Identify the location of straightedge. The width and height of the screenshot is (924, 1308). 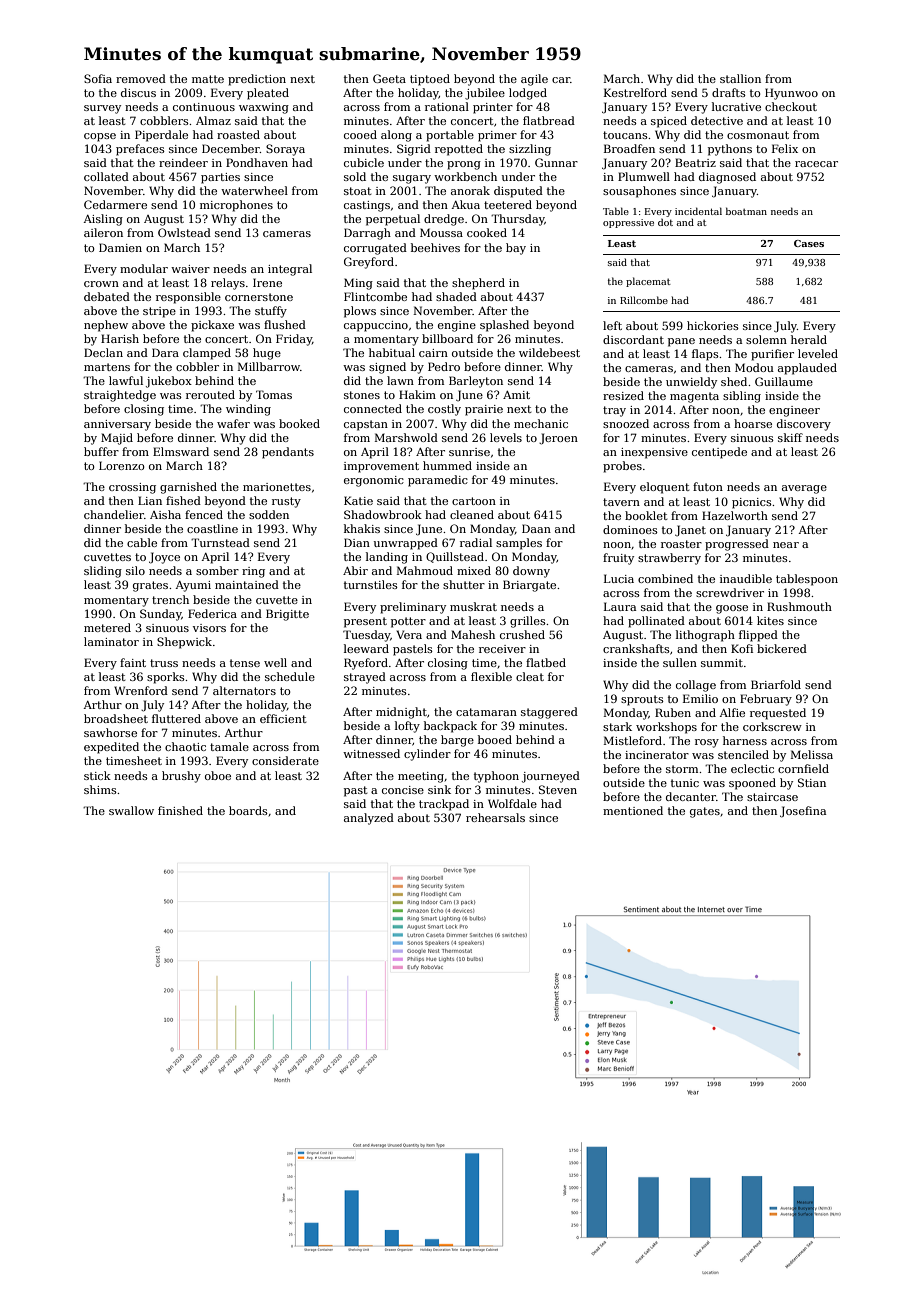
(120, 396).
